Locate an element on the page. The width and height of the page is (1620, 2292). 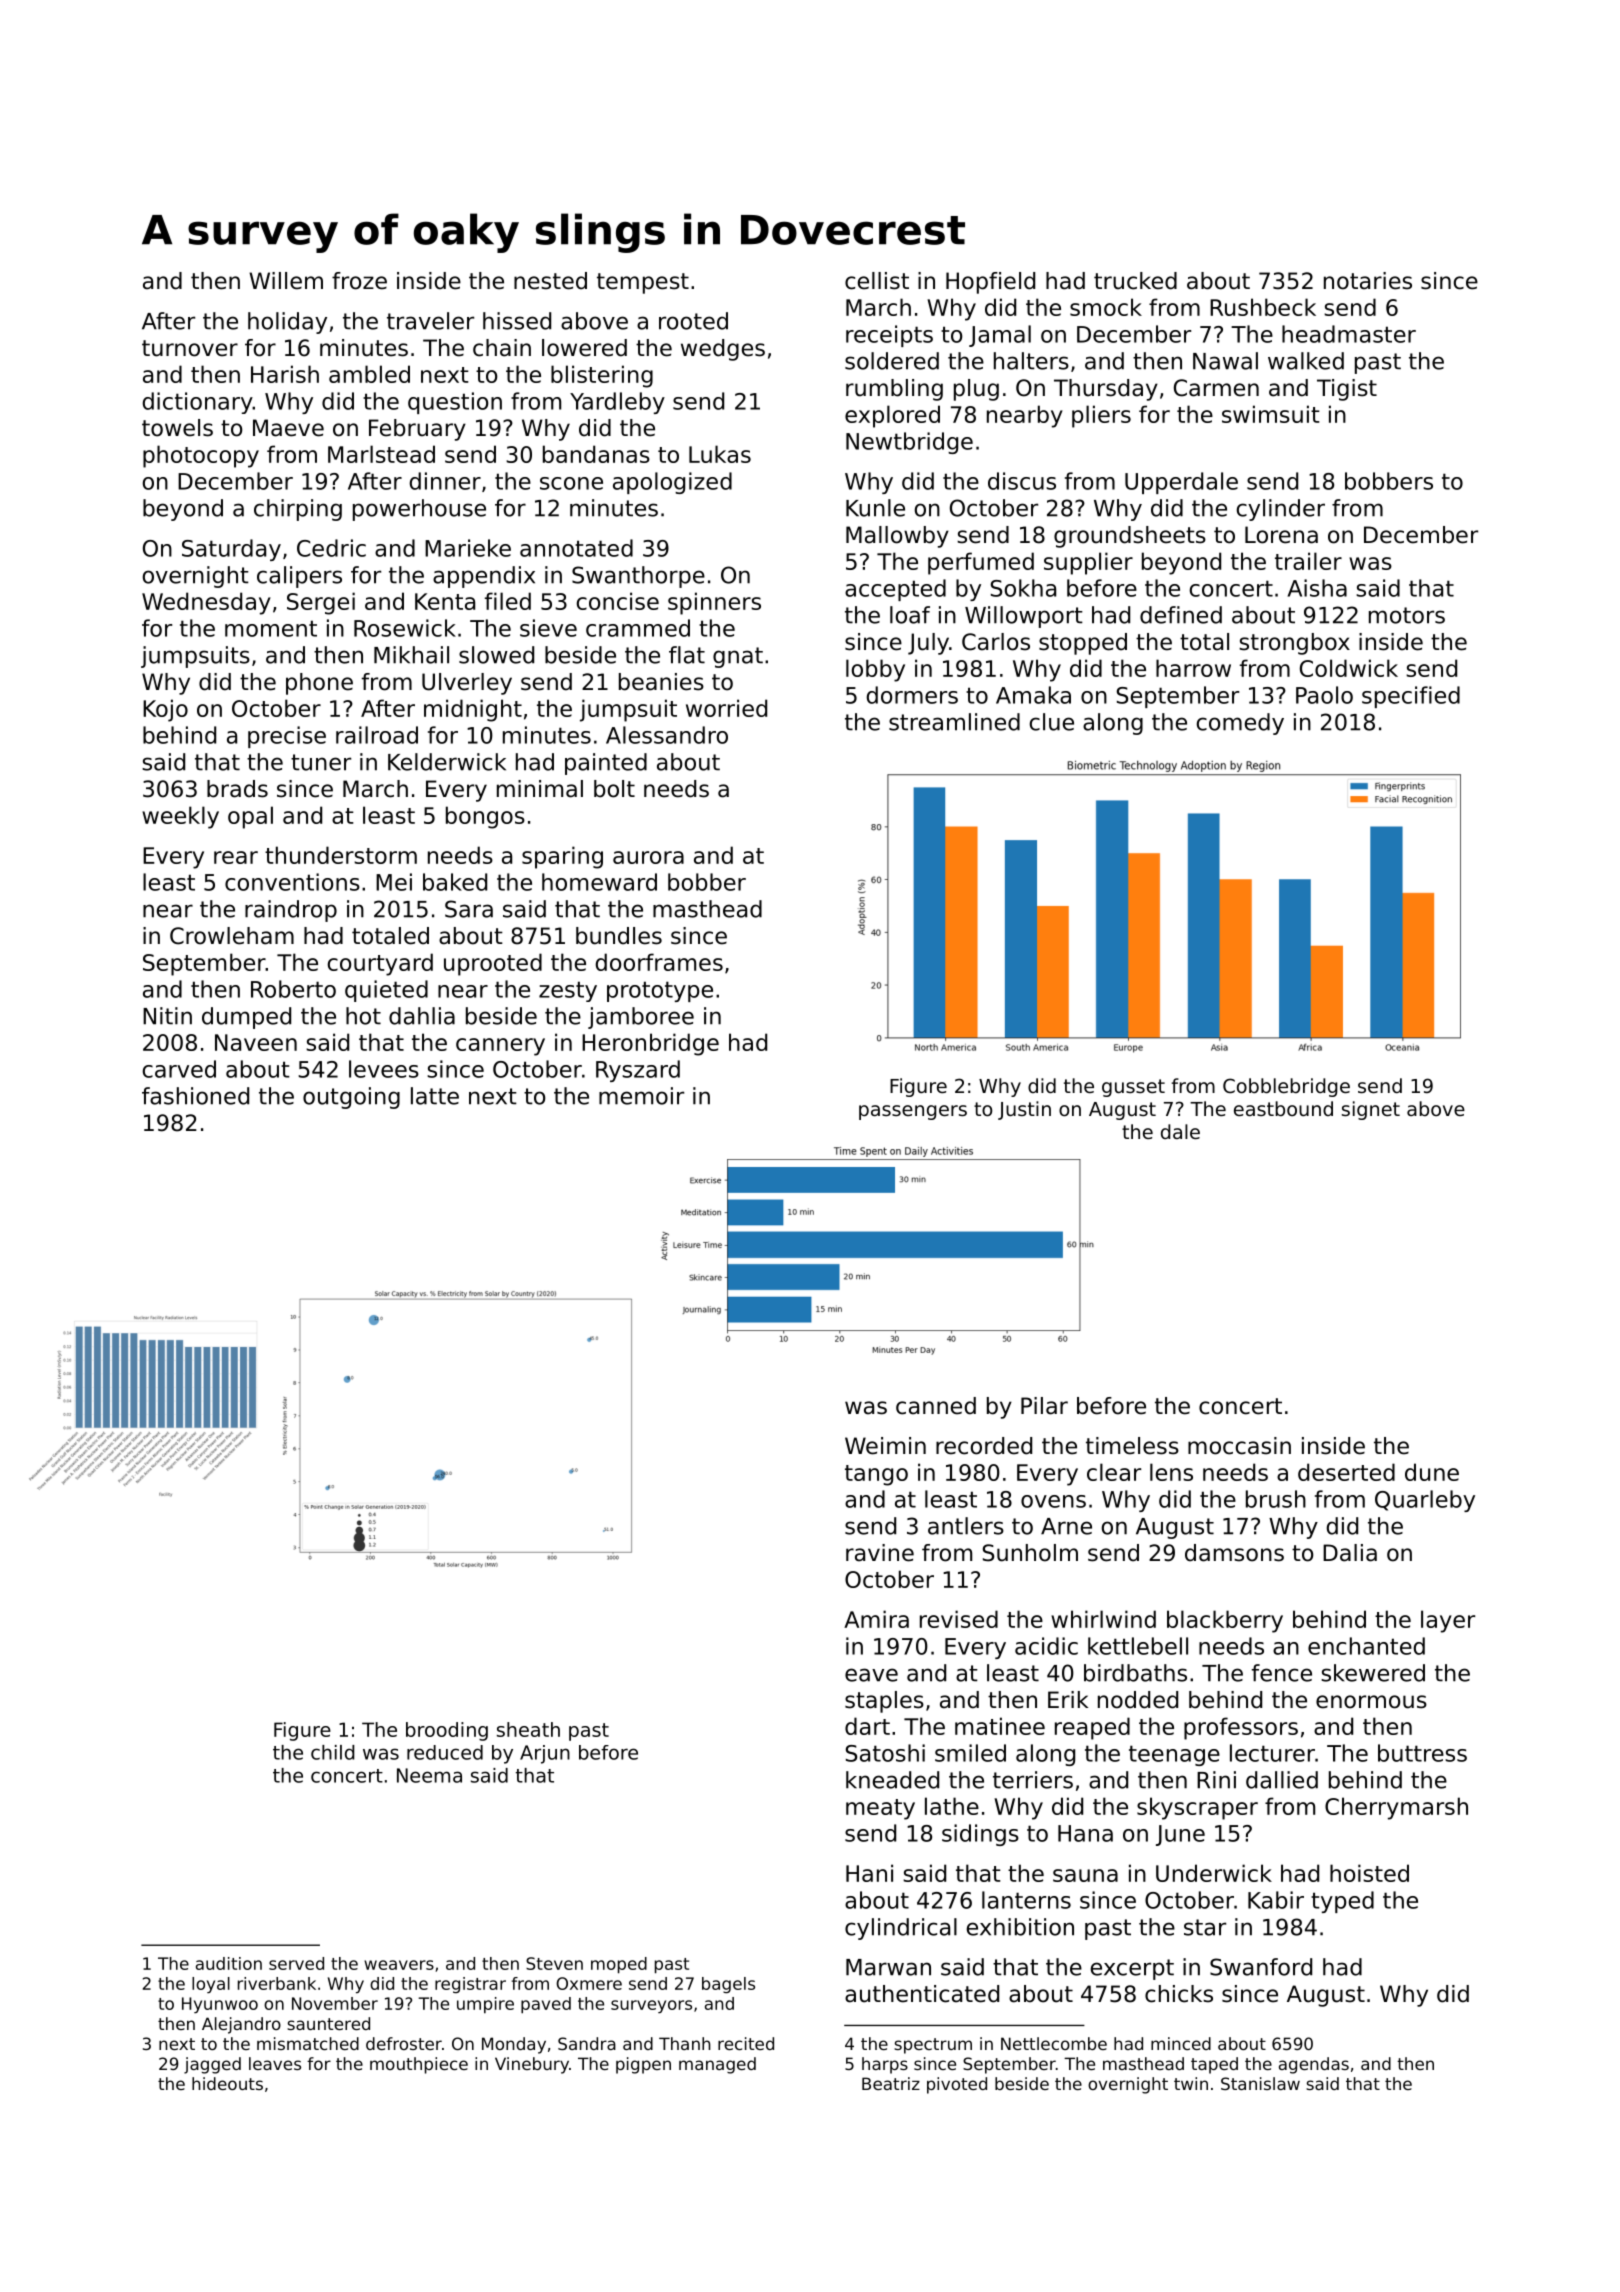
Hopfield is located at coordinates (990, 283).
